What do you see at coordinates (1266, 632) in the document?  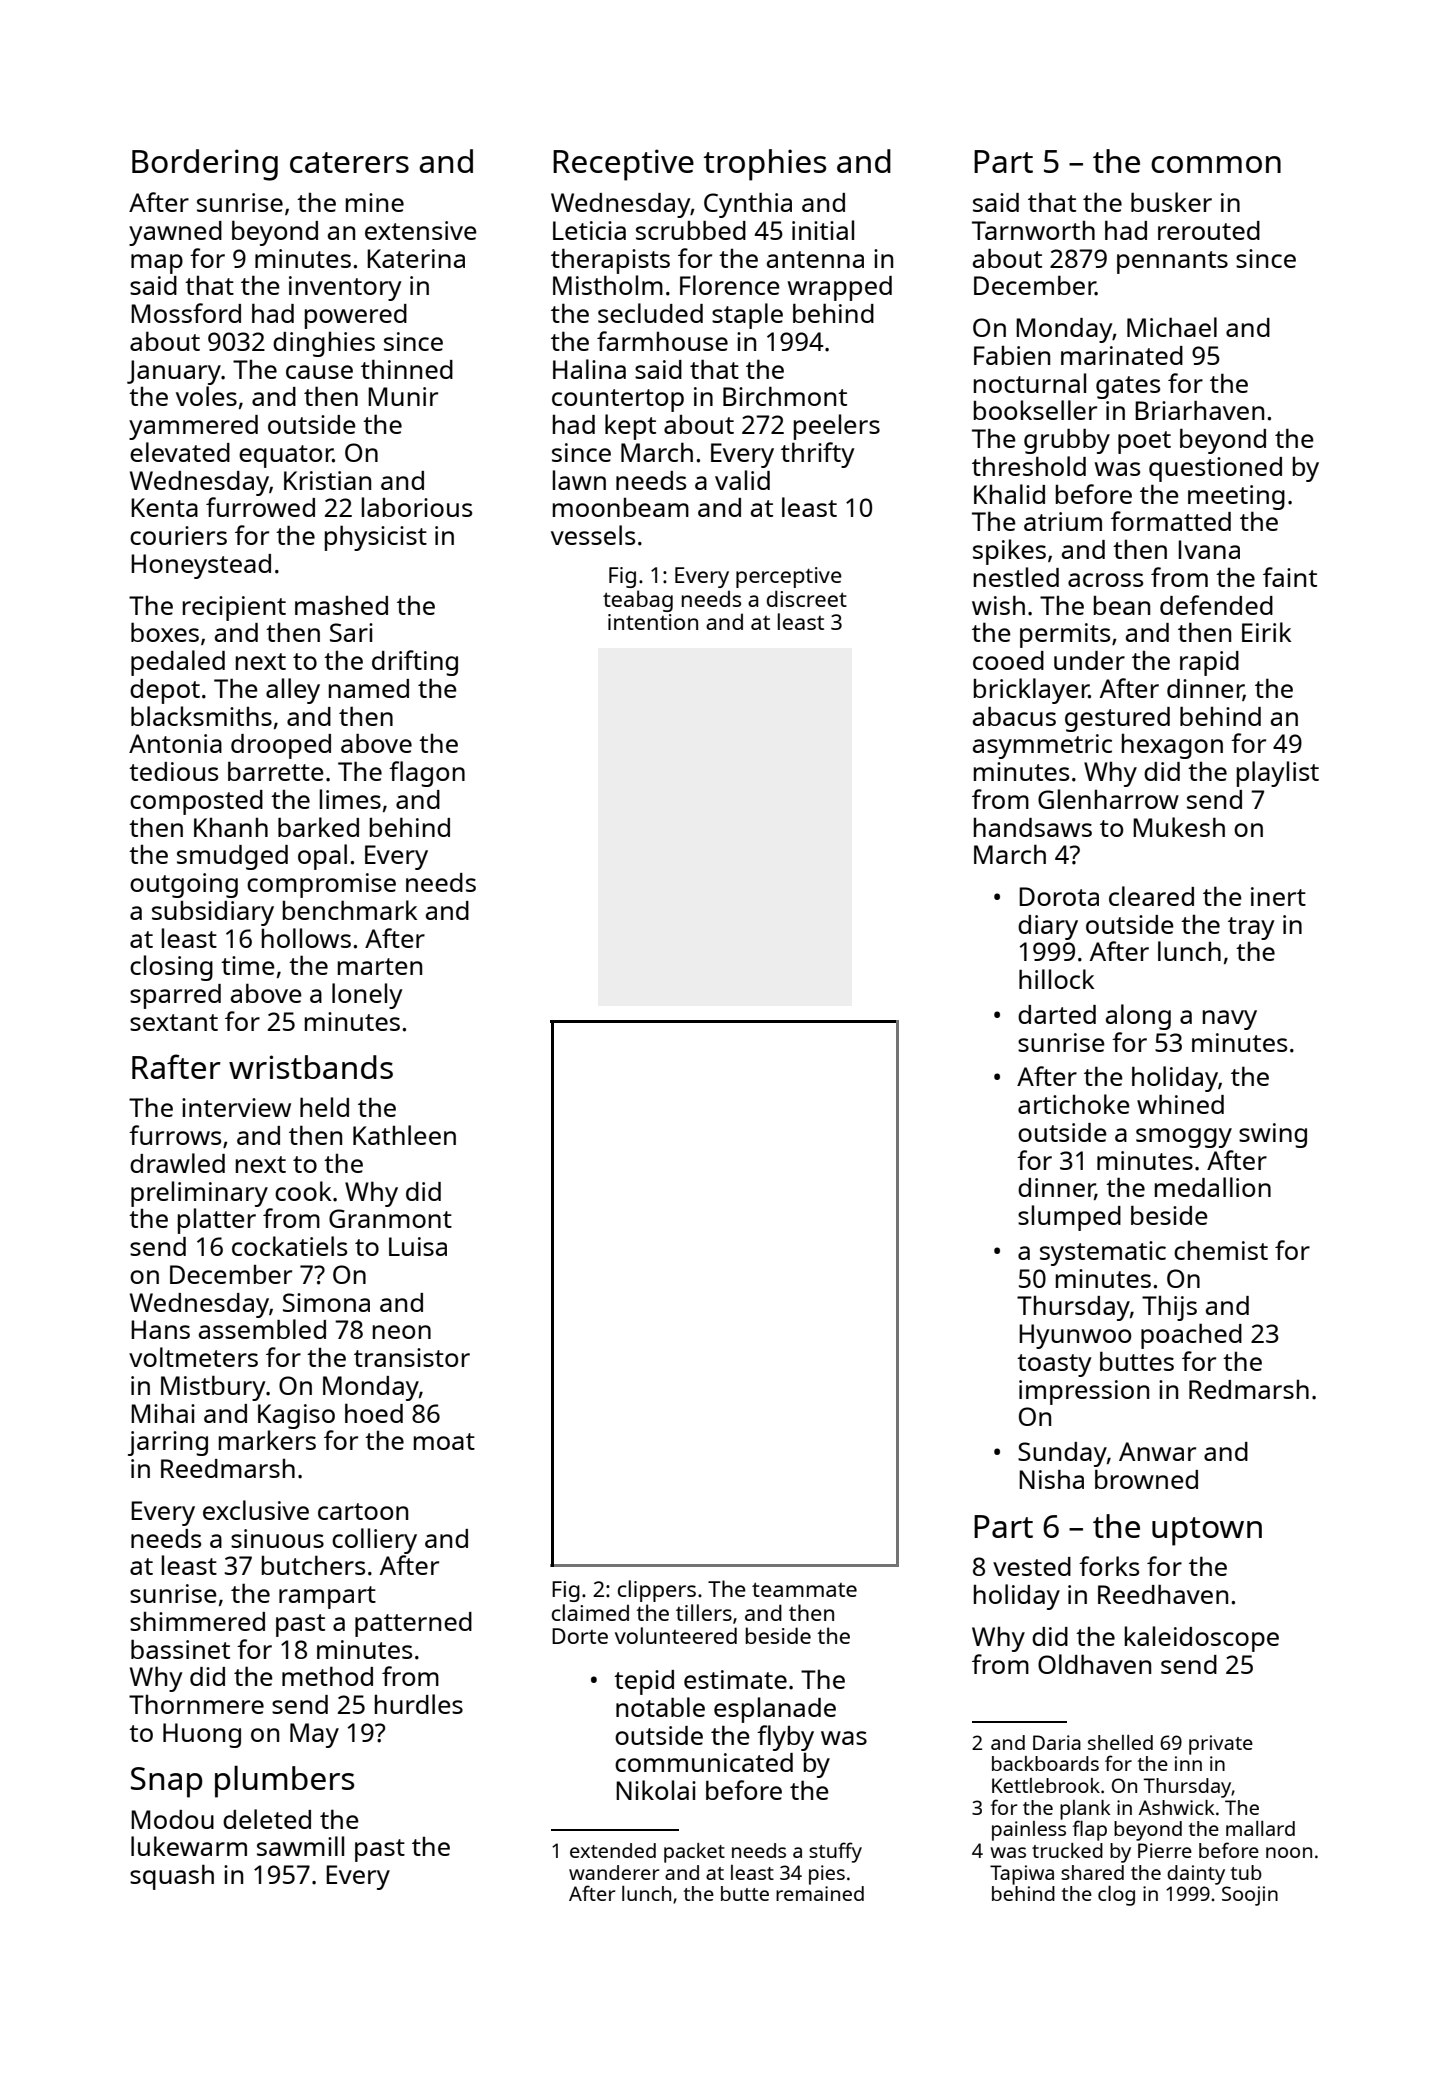 I see `Eirik` at bounding box center [1266, 632].
